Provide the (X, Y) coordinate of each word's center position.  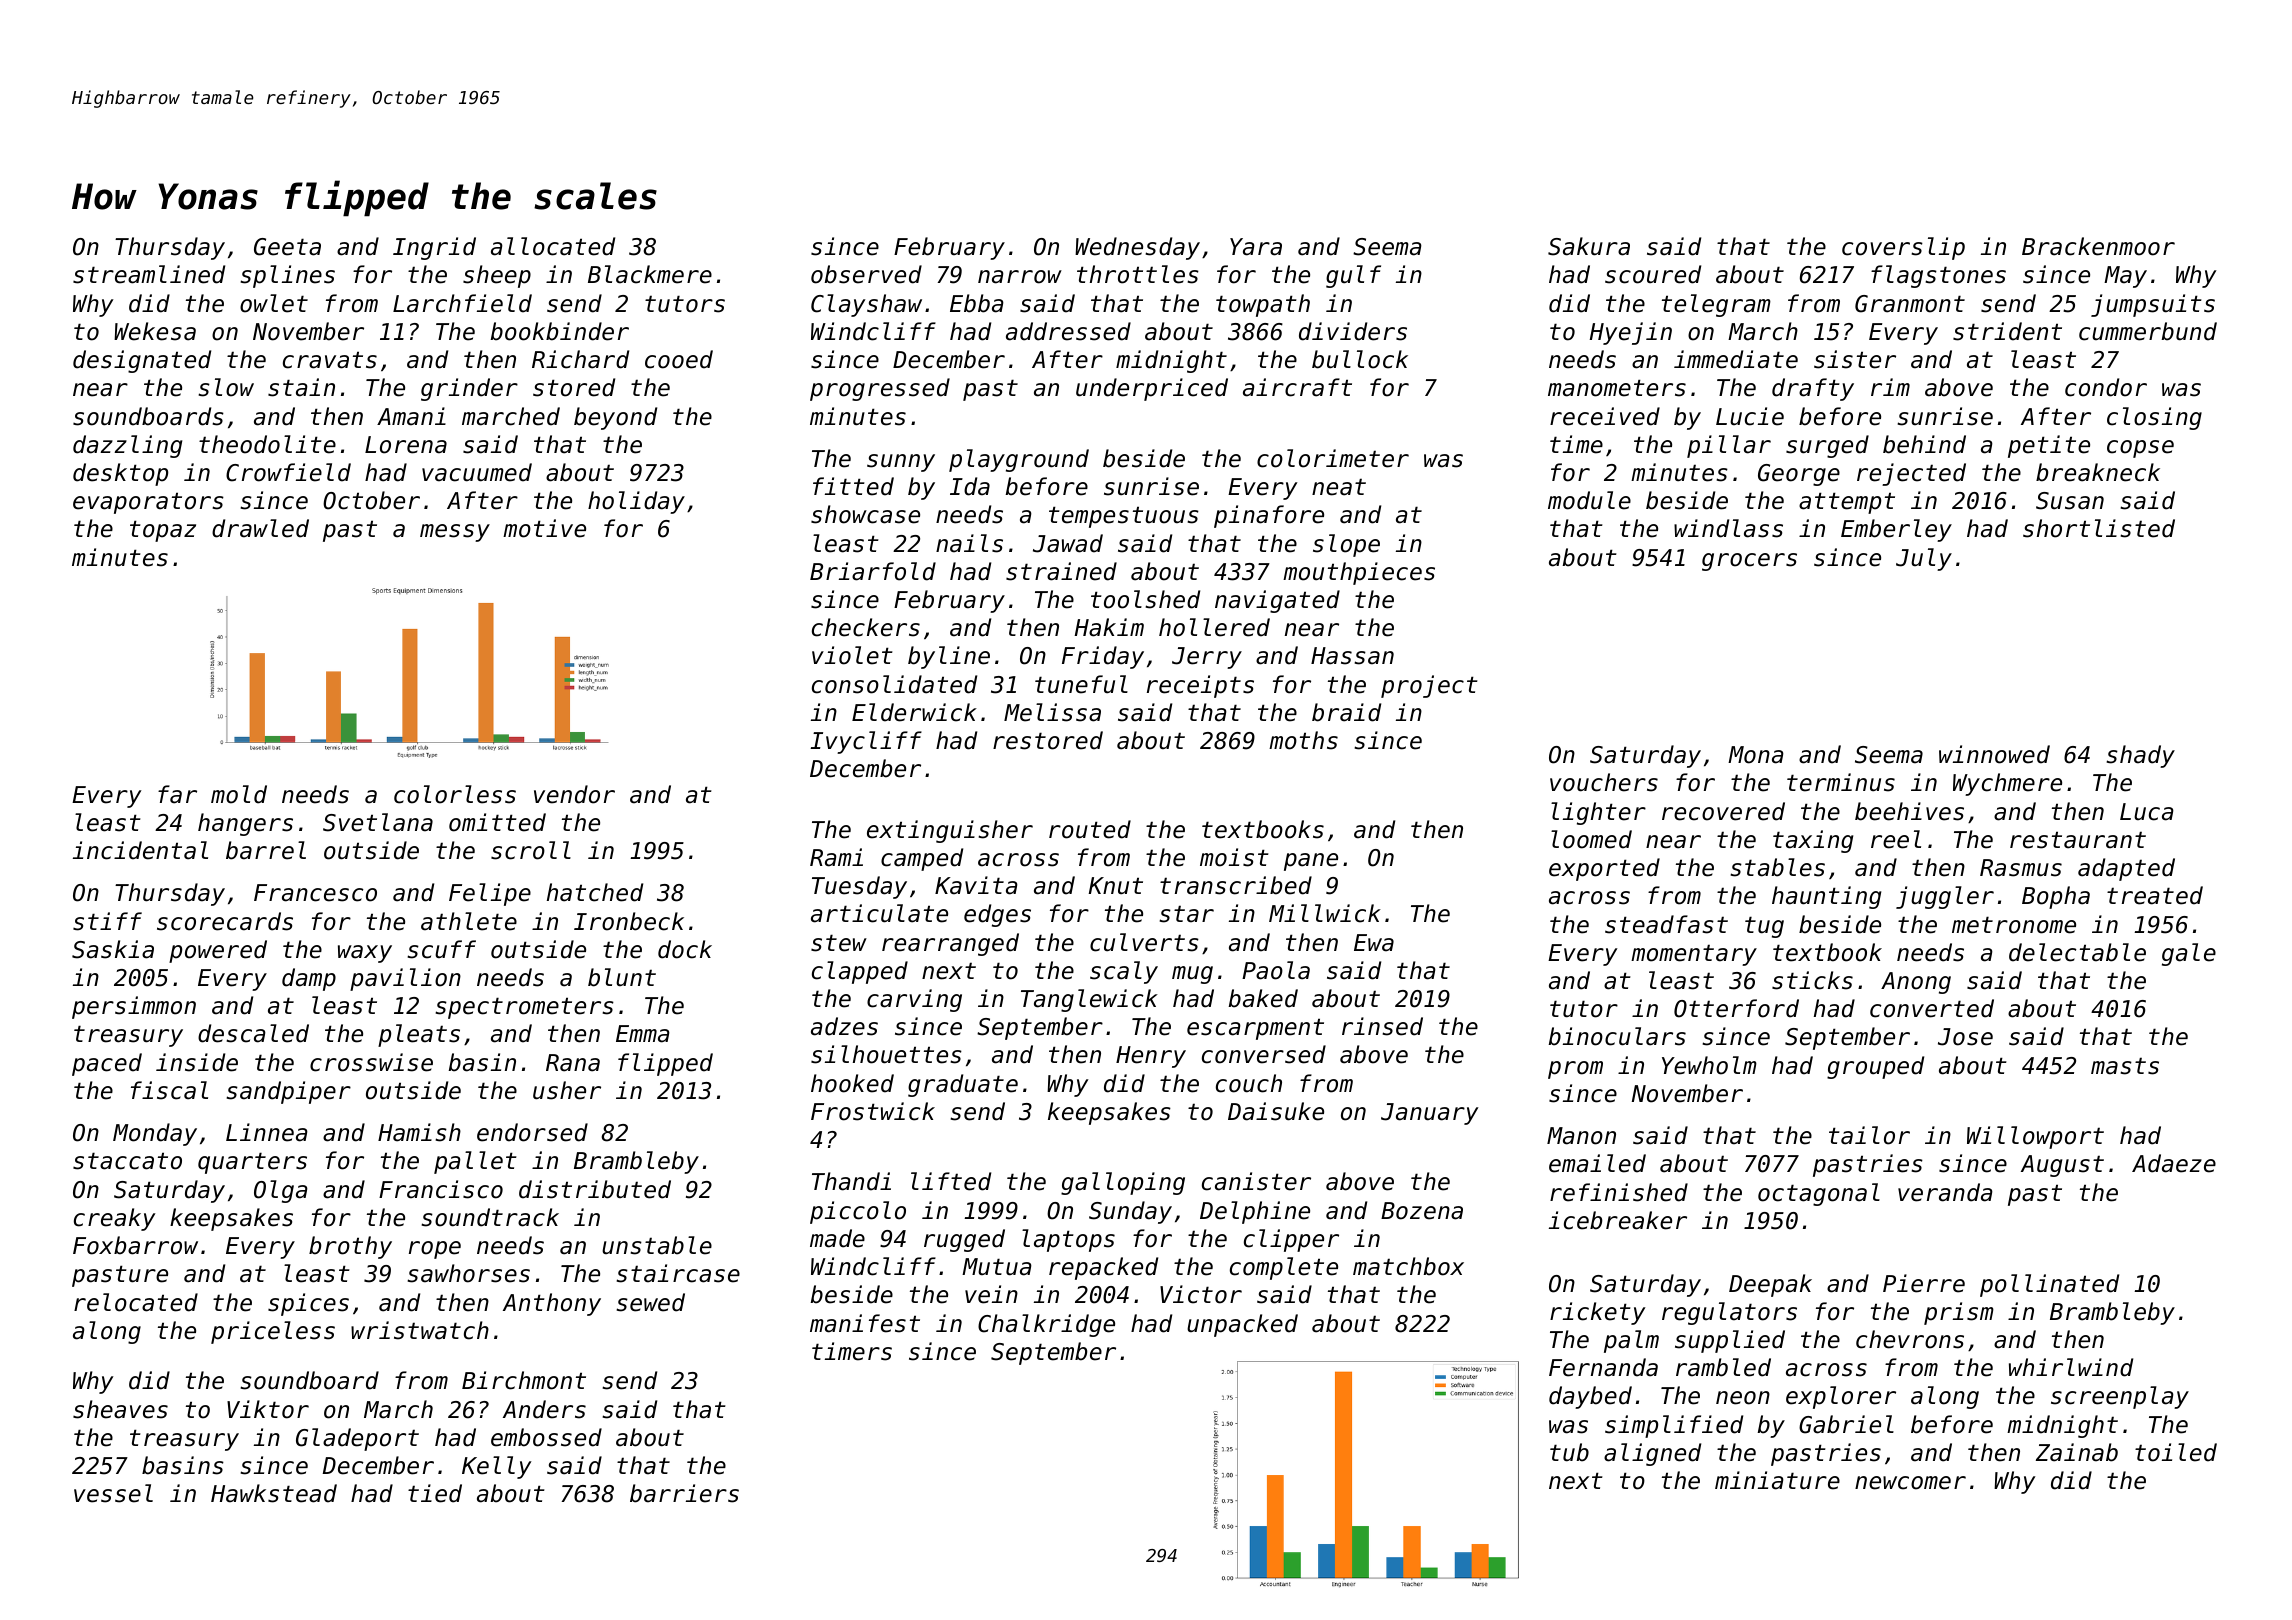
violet (852, 655)
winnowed (1994, 754)
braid (1346, 712)
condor (2106, 387)
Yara (1256, 247)
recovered (1723, 811)
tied (435, 1493)
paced (107, 1064)
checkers (866, 627)
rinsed (1382, 1026)
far (177, 794)
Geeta (287, 247)
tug (1764, 927)
